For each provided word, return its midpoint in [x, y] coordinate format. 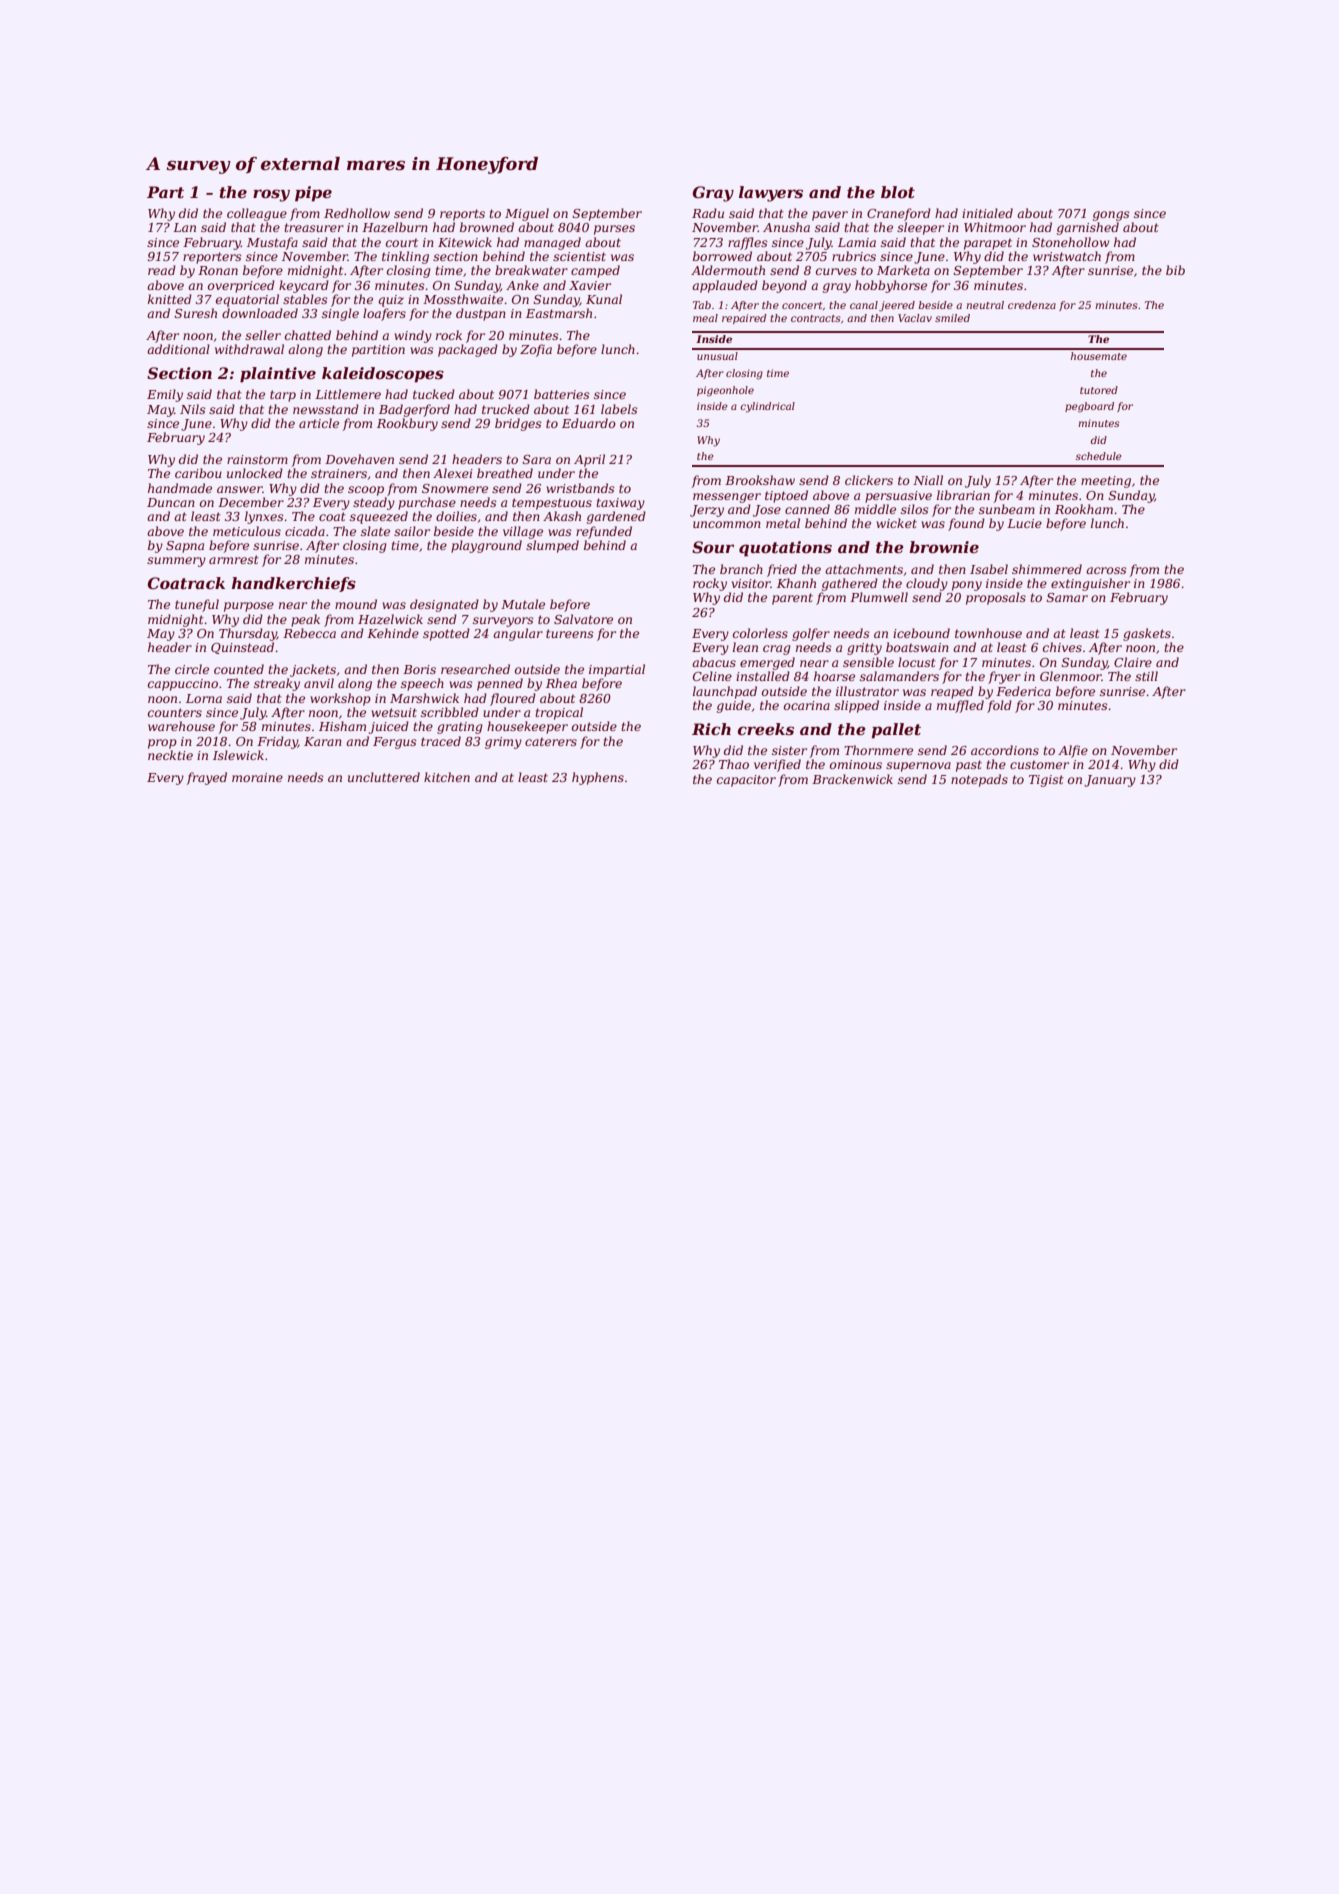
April [589, 460]
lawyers [771, 194]
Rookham [1084, 509]
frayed [206, 778]
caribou [198, 473]
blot [898, 192]
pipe [313, 194]
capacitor [746, 781]
